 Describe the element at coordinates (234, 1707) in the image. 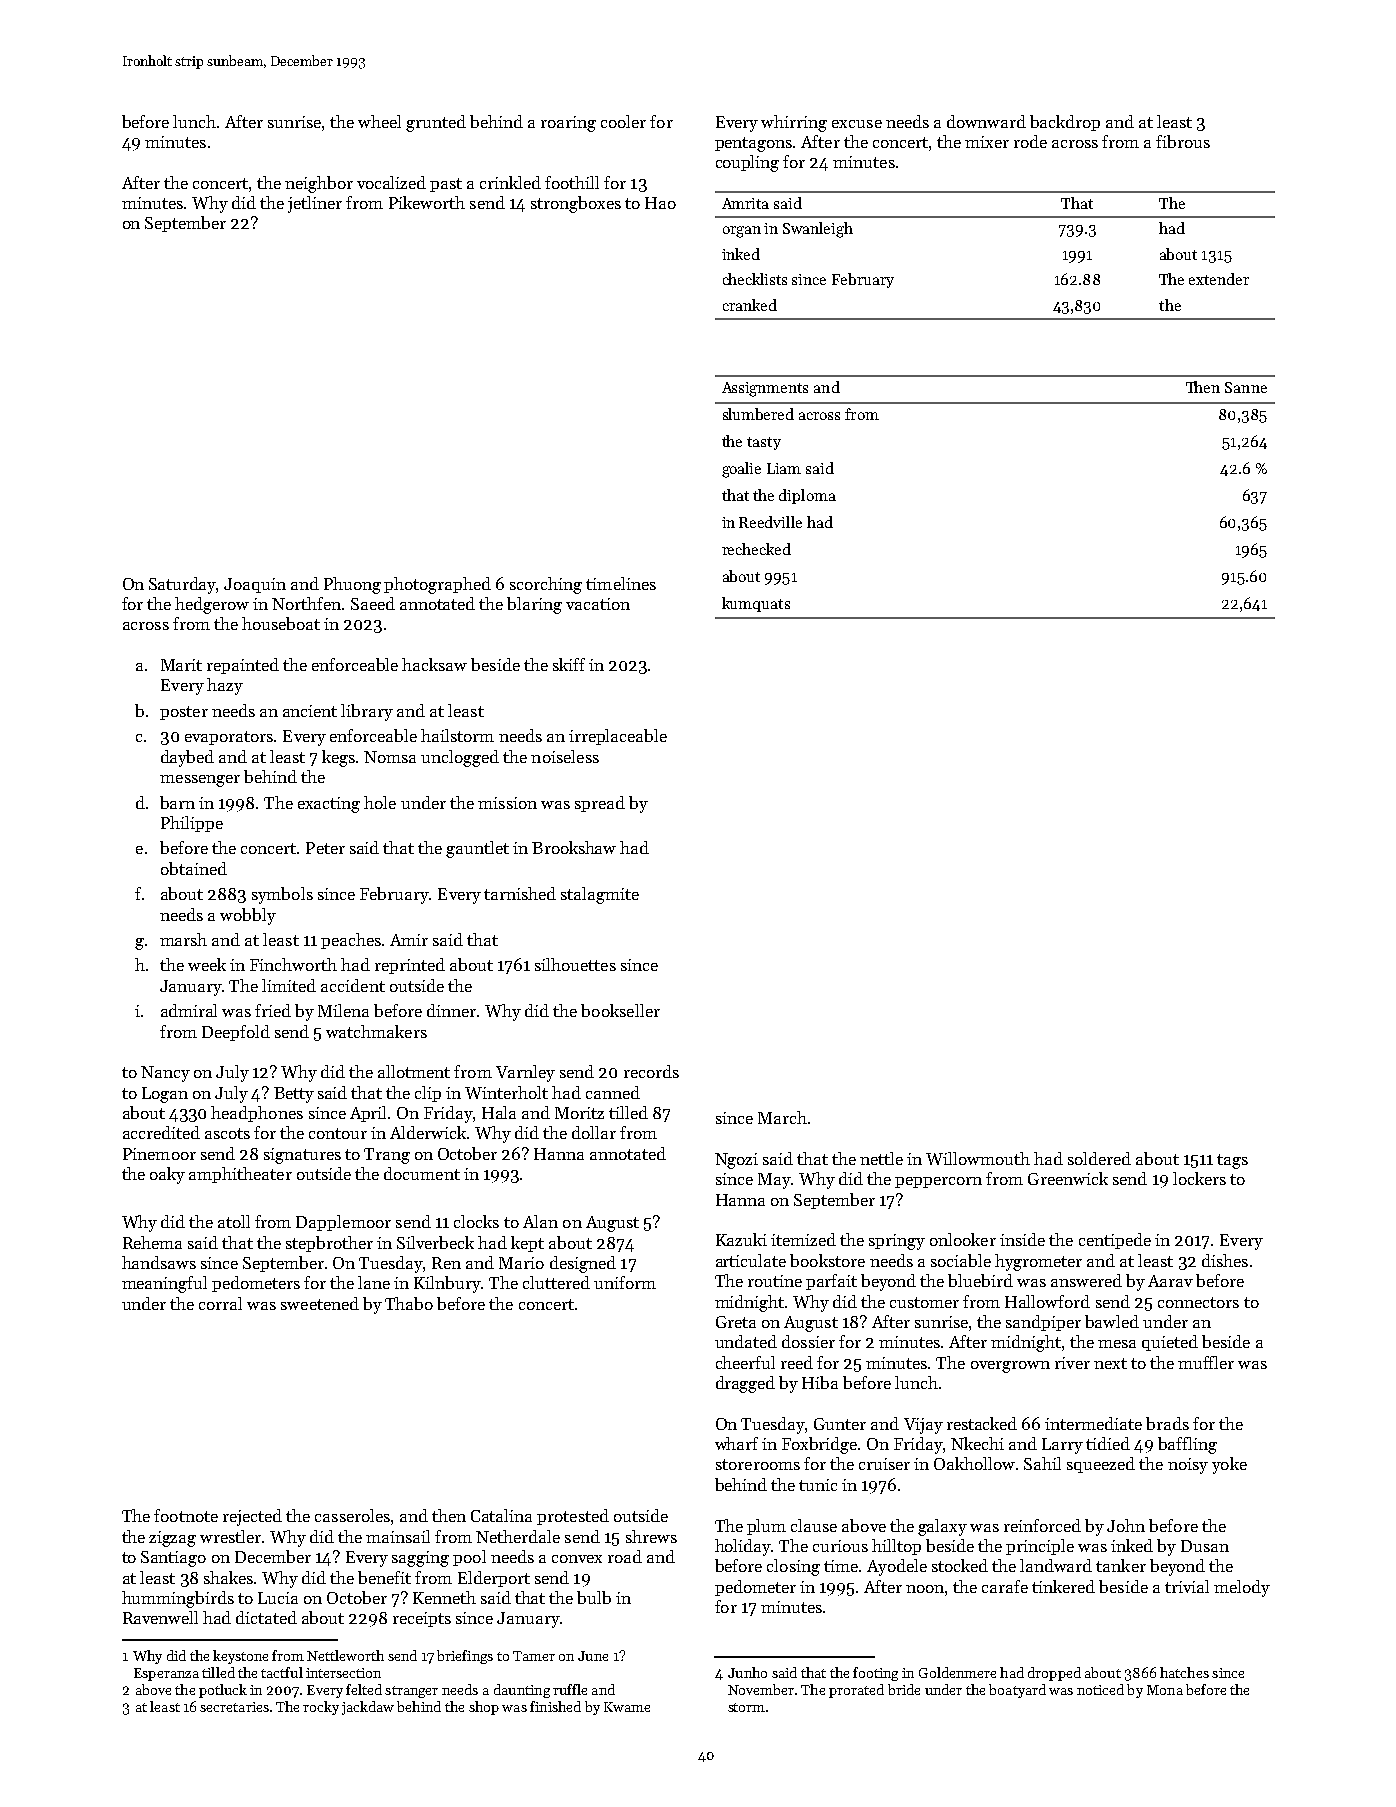

I see `secretaries` at that location.
